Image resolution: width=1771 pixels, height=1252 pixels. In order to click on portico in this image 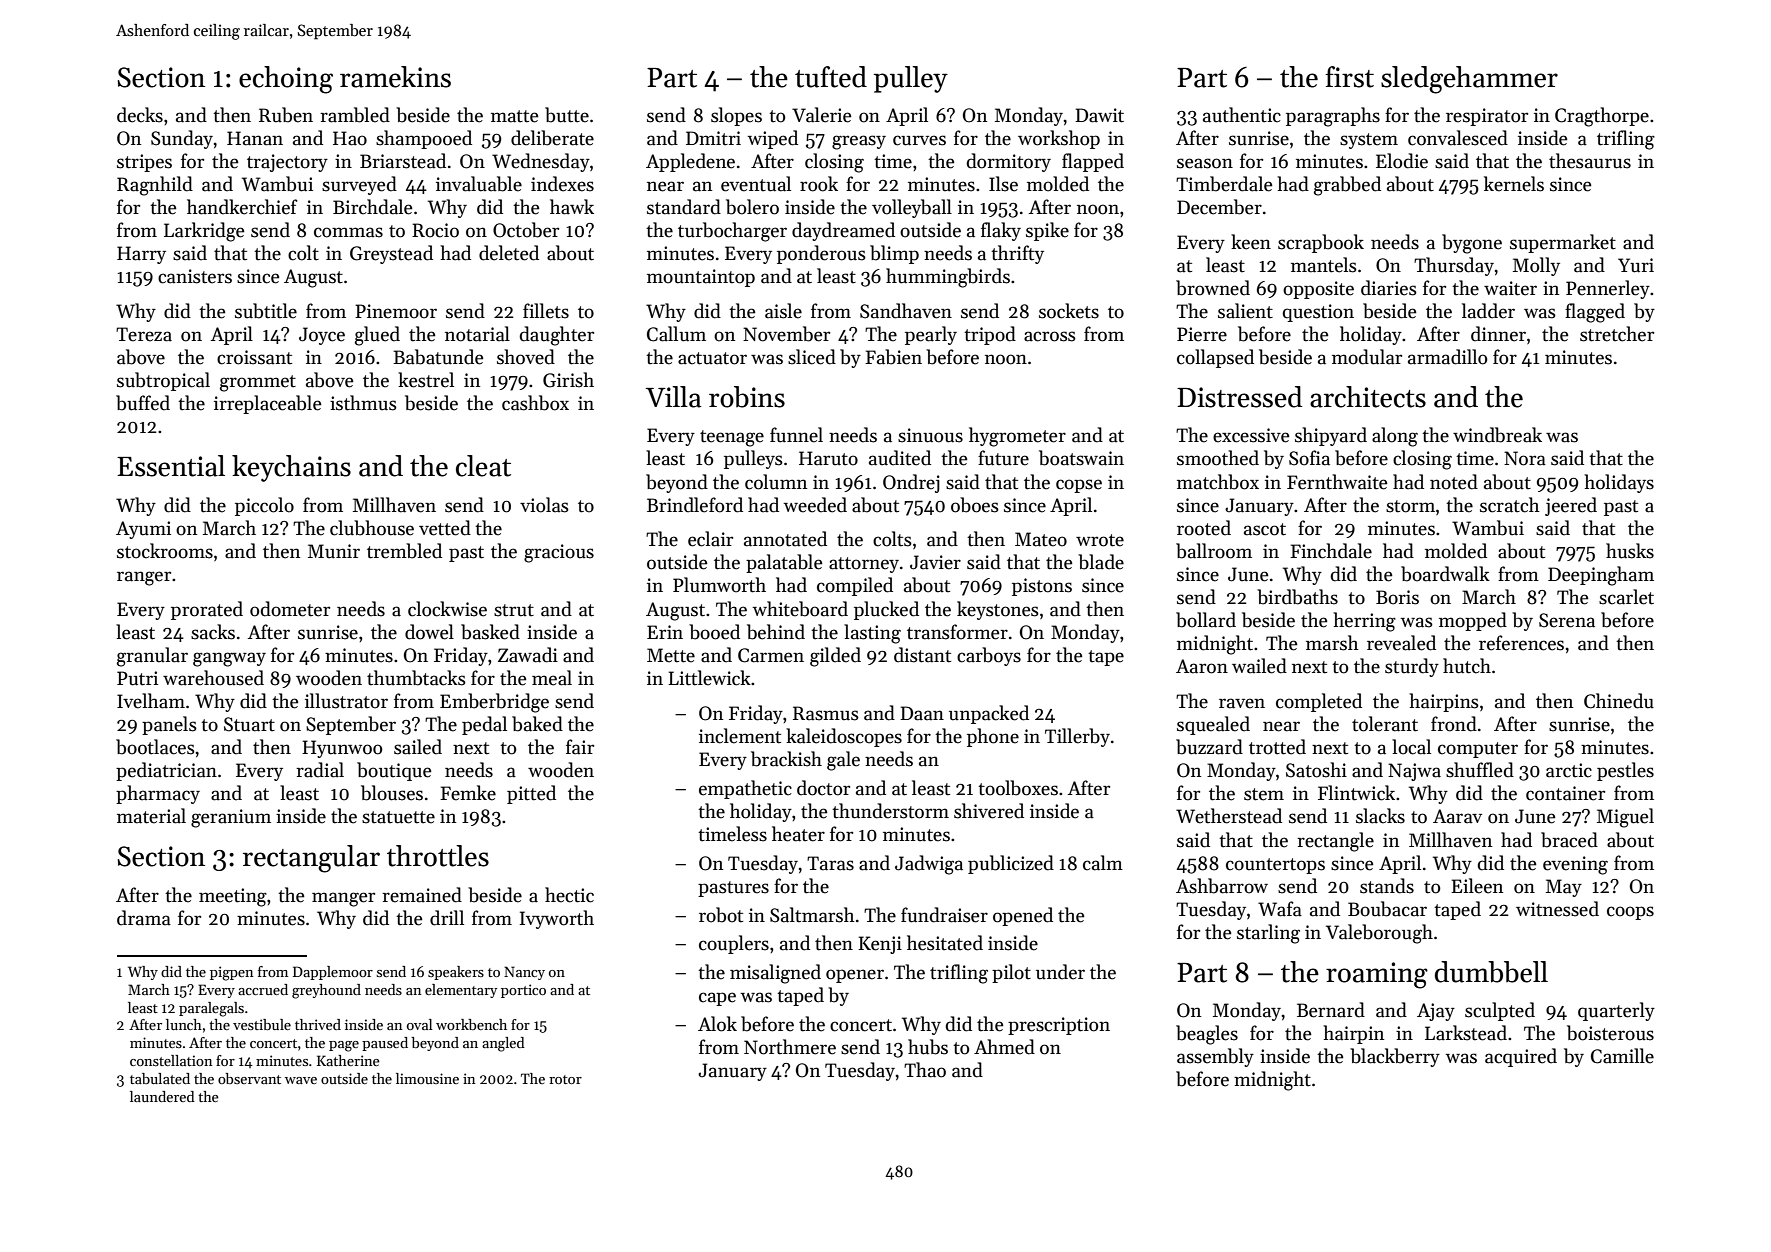, I will do `click(523, 991)`.
